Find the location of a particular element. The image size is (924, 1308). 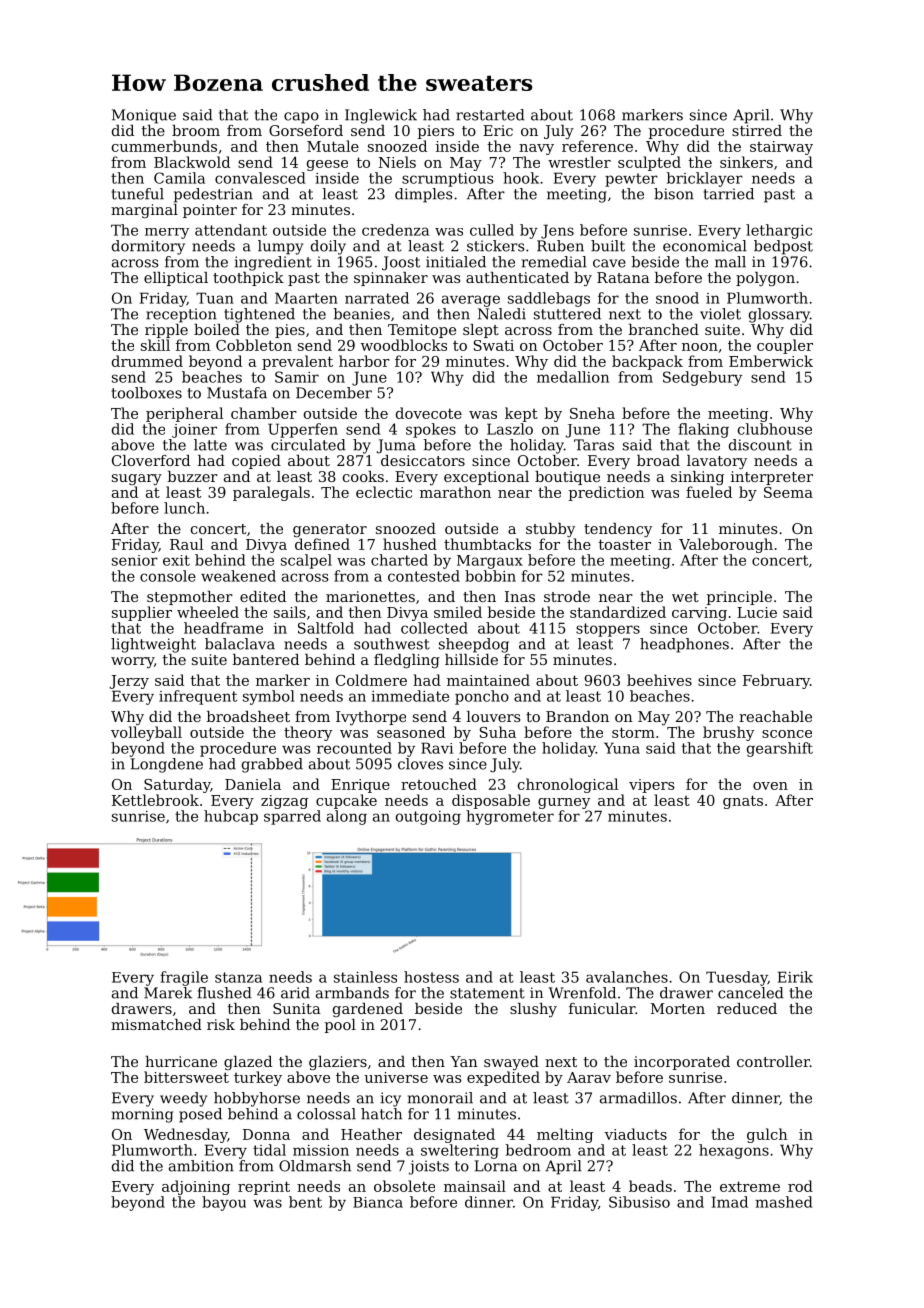

Taras is located at coordinates (594, 445).
